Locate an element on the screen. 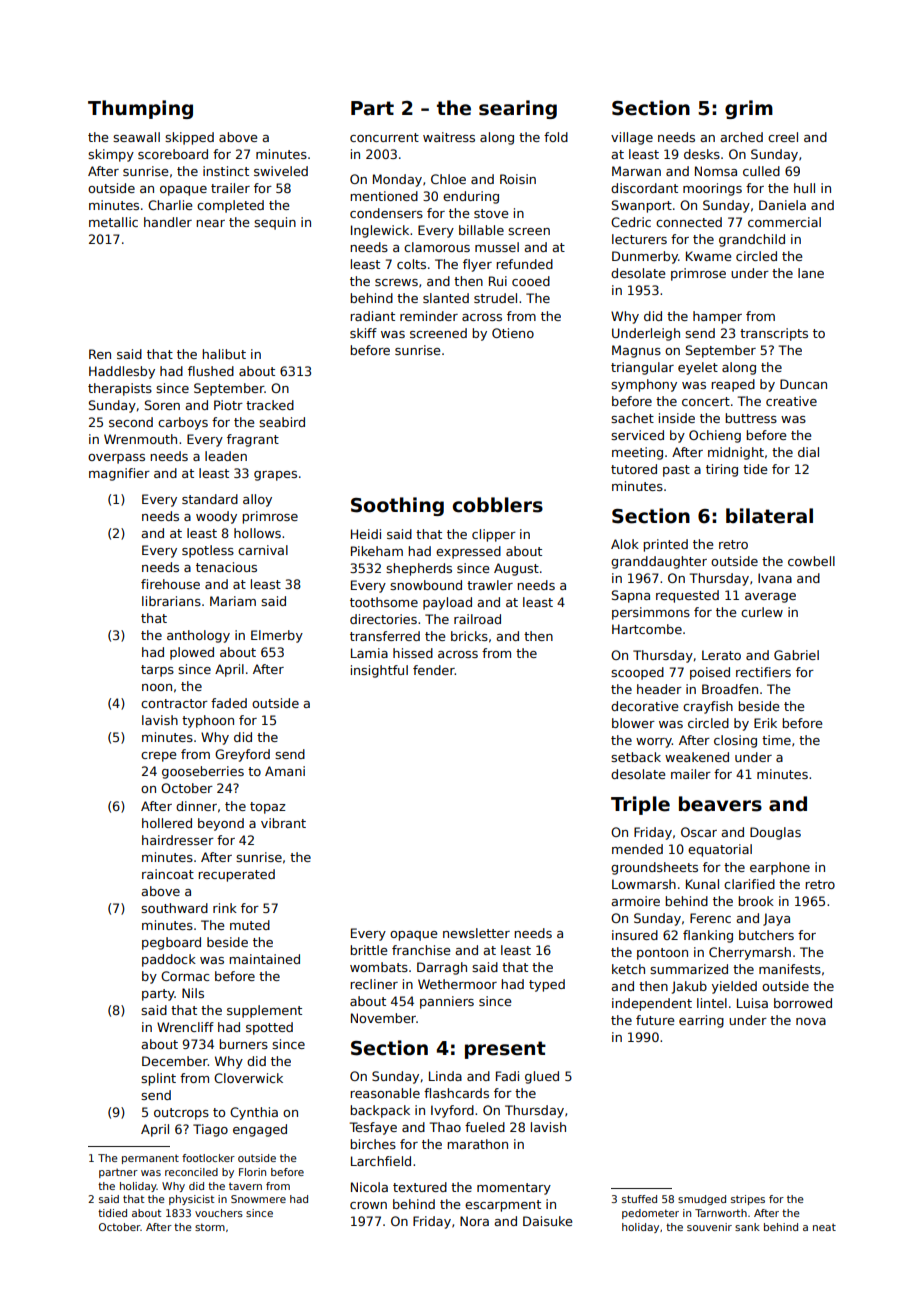  grim is located at coordinates (749, 109).
